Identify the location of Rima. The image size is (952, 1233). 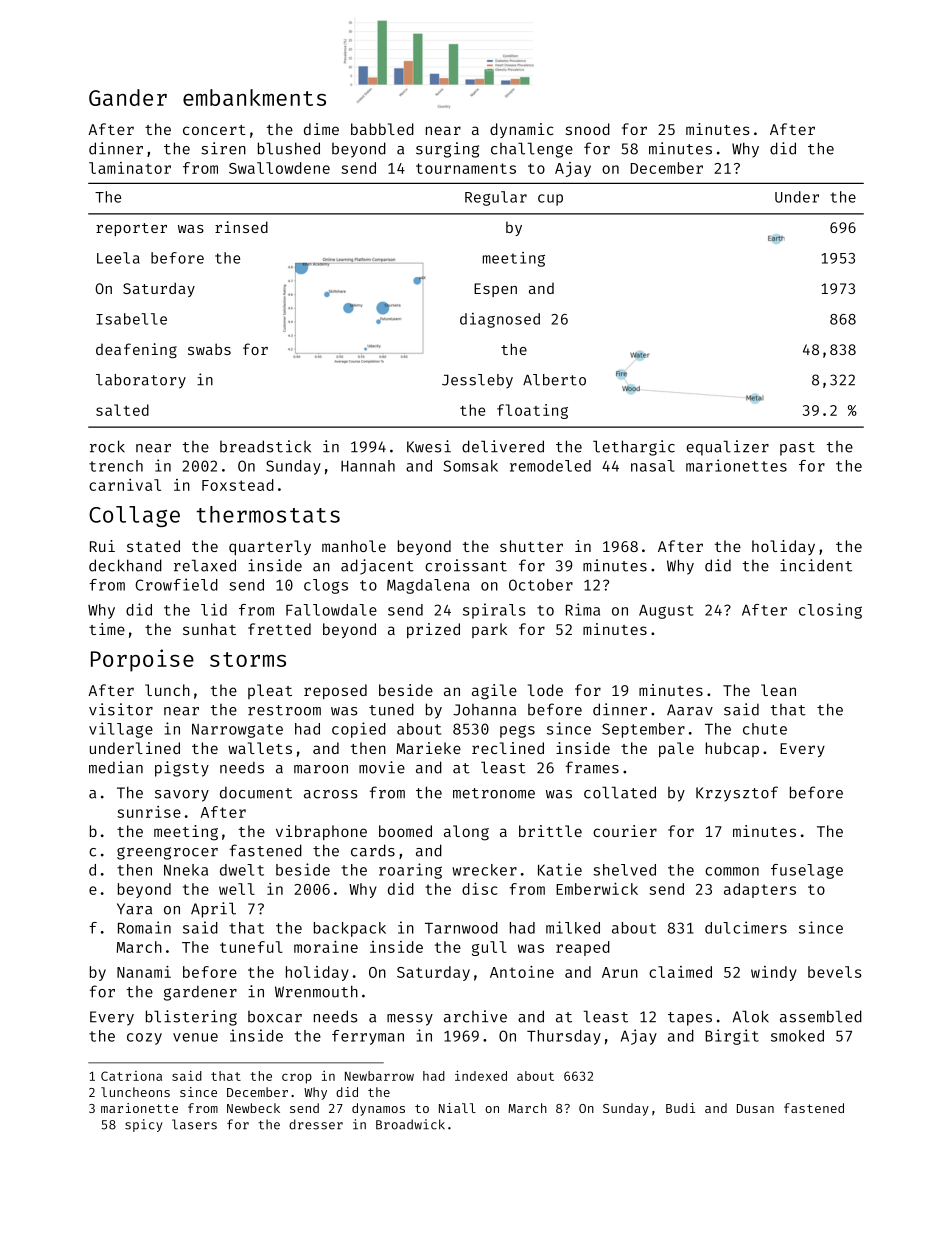
(583, 609).
